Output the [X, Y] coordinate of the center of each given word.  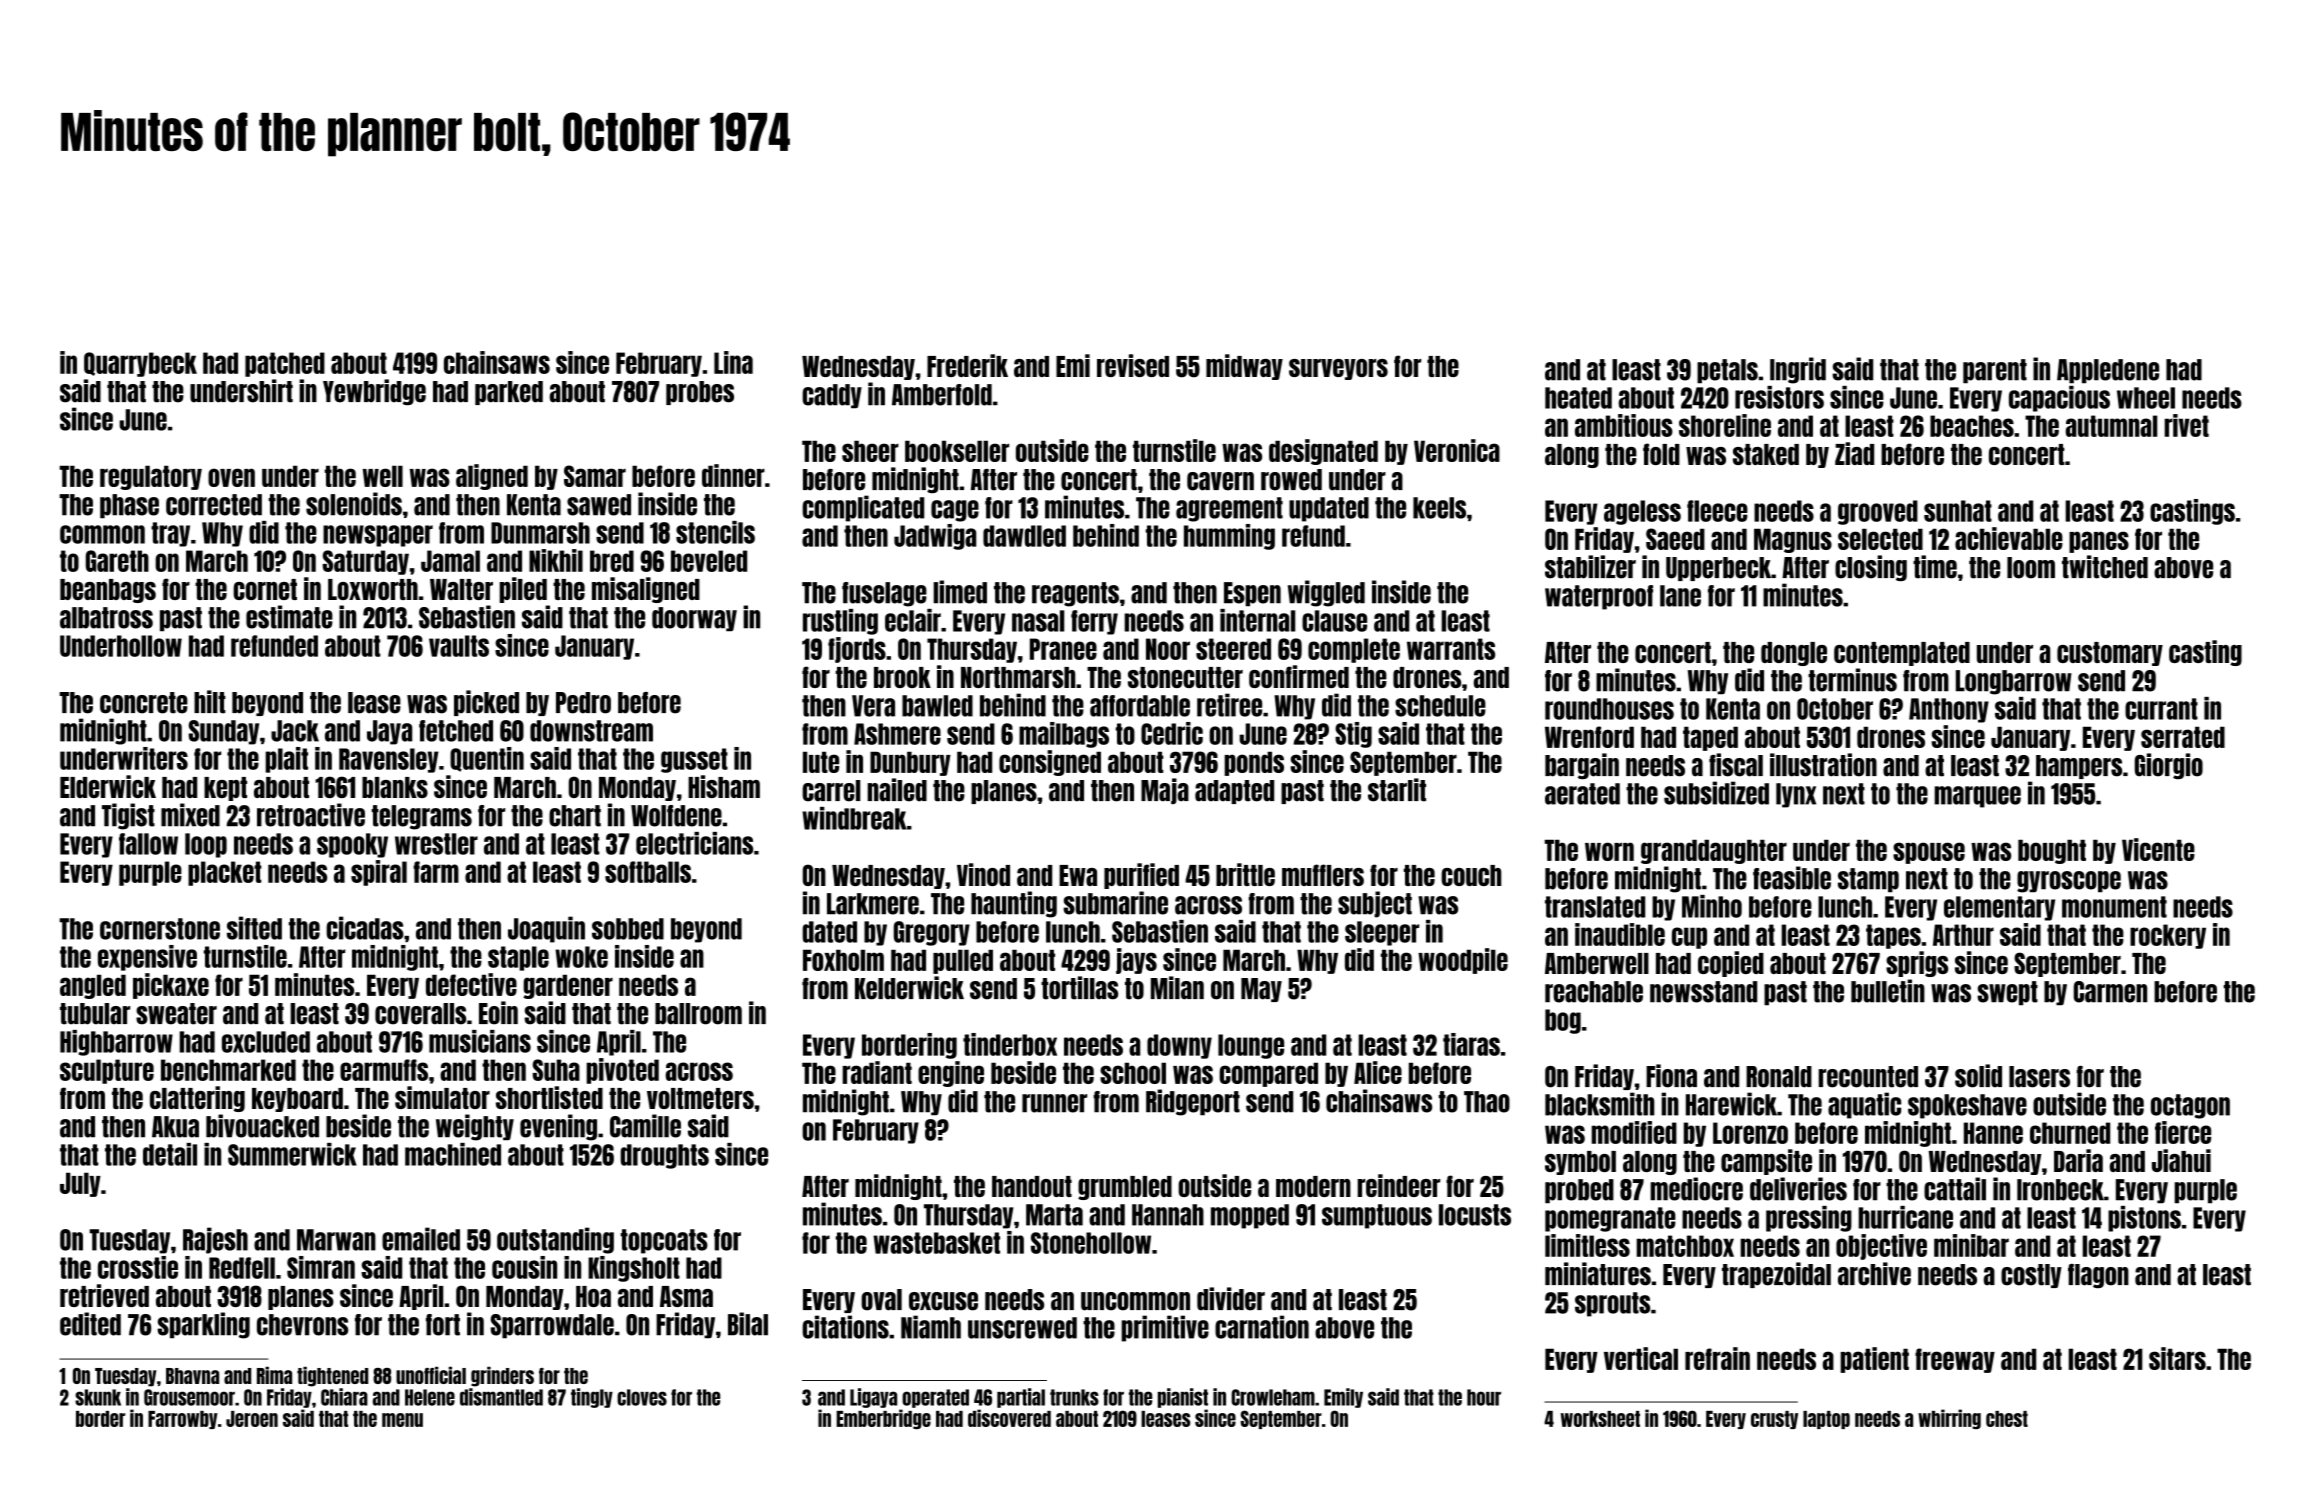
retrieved [104, 1295]
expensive [147, 958]
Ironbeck [2060, 1190]
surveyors [1338, 369]
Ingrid [1798, 370]
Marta [1054, 1215]
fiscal [1736, 765]
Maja [1165, 791]
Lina [733, 362]
